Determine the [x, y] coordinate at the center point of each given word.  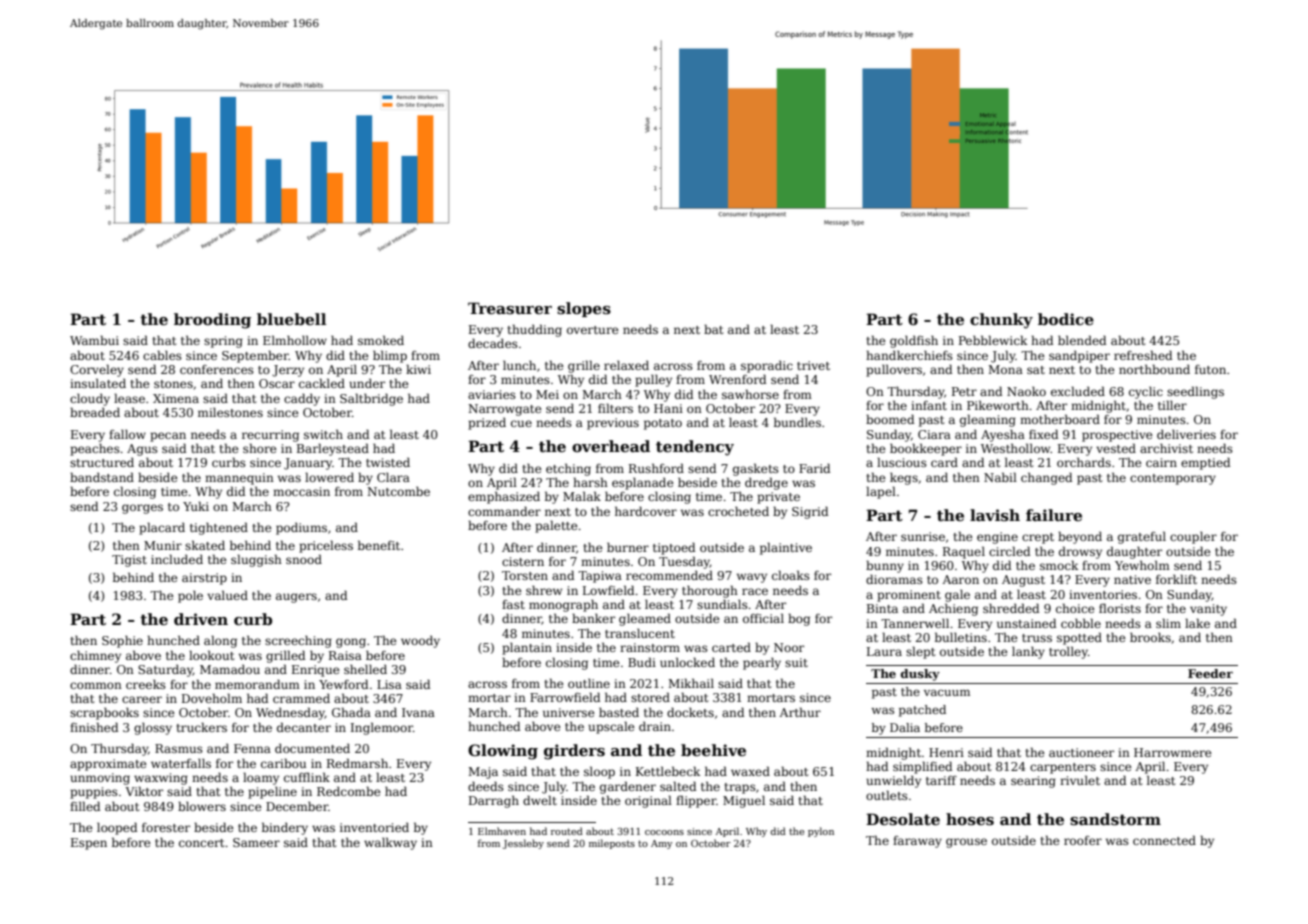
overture [593, 330]
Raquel [964, 552]
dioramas [894, 579]
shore [260, 448]
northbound [1154, 369]
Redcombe [349, 791]
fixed [1043, 434]
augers [296, 598]
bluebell [291, 319]
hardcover [646, 511]
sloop [599, 772]
